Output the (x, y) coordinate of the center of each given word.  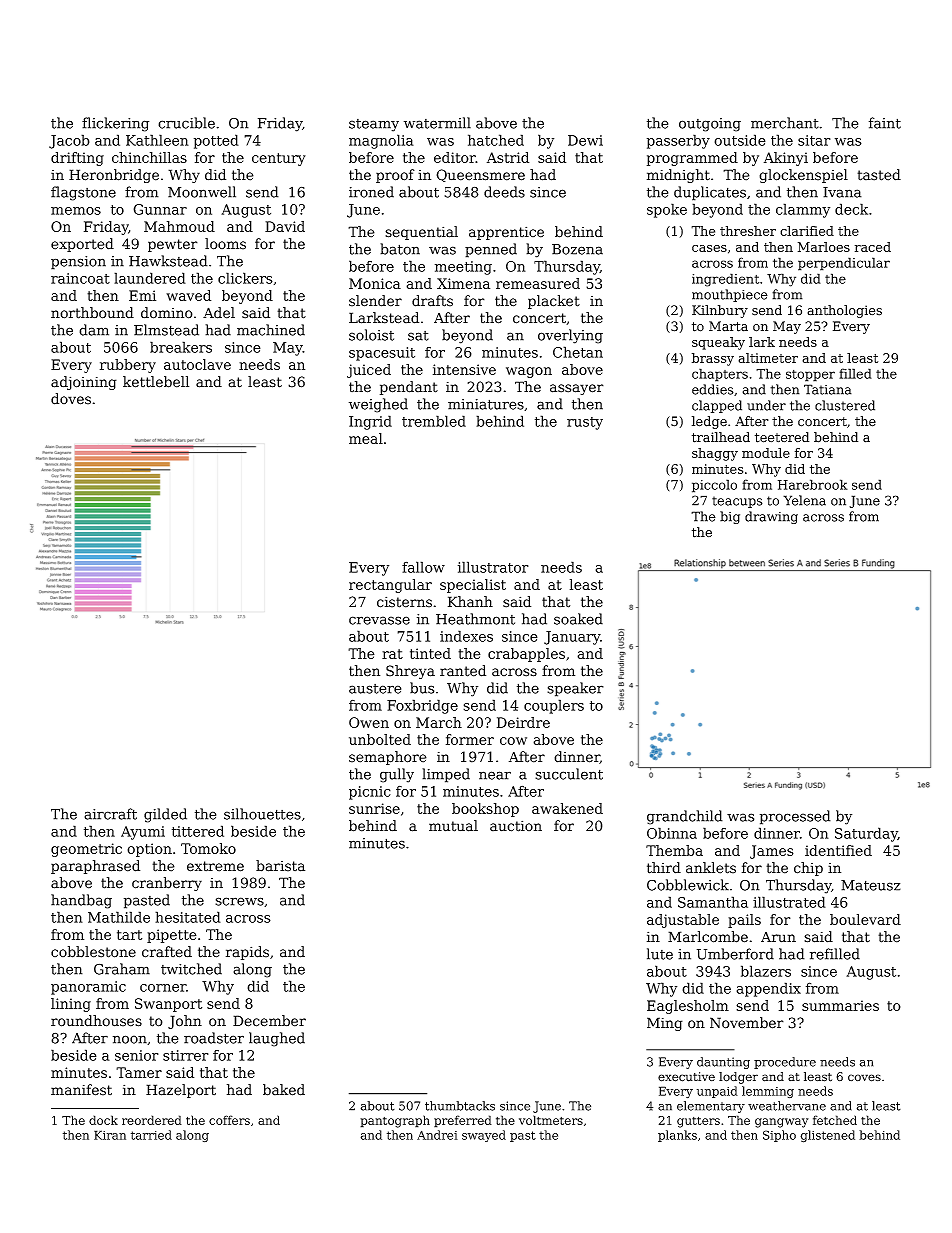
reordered (152, 1120)
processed (795, 817)
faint (885, 123)
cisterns (404, 602)
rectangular (390, 586)
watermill (437, 123)
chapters (720, 375)
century (279, 159)
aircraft (110, 814)
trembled (434, 421)
